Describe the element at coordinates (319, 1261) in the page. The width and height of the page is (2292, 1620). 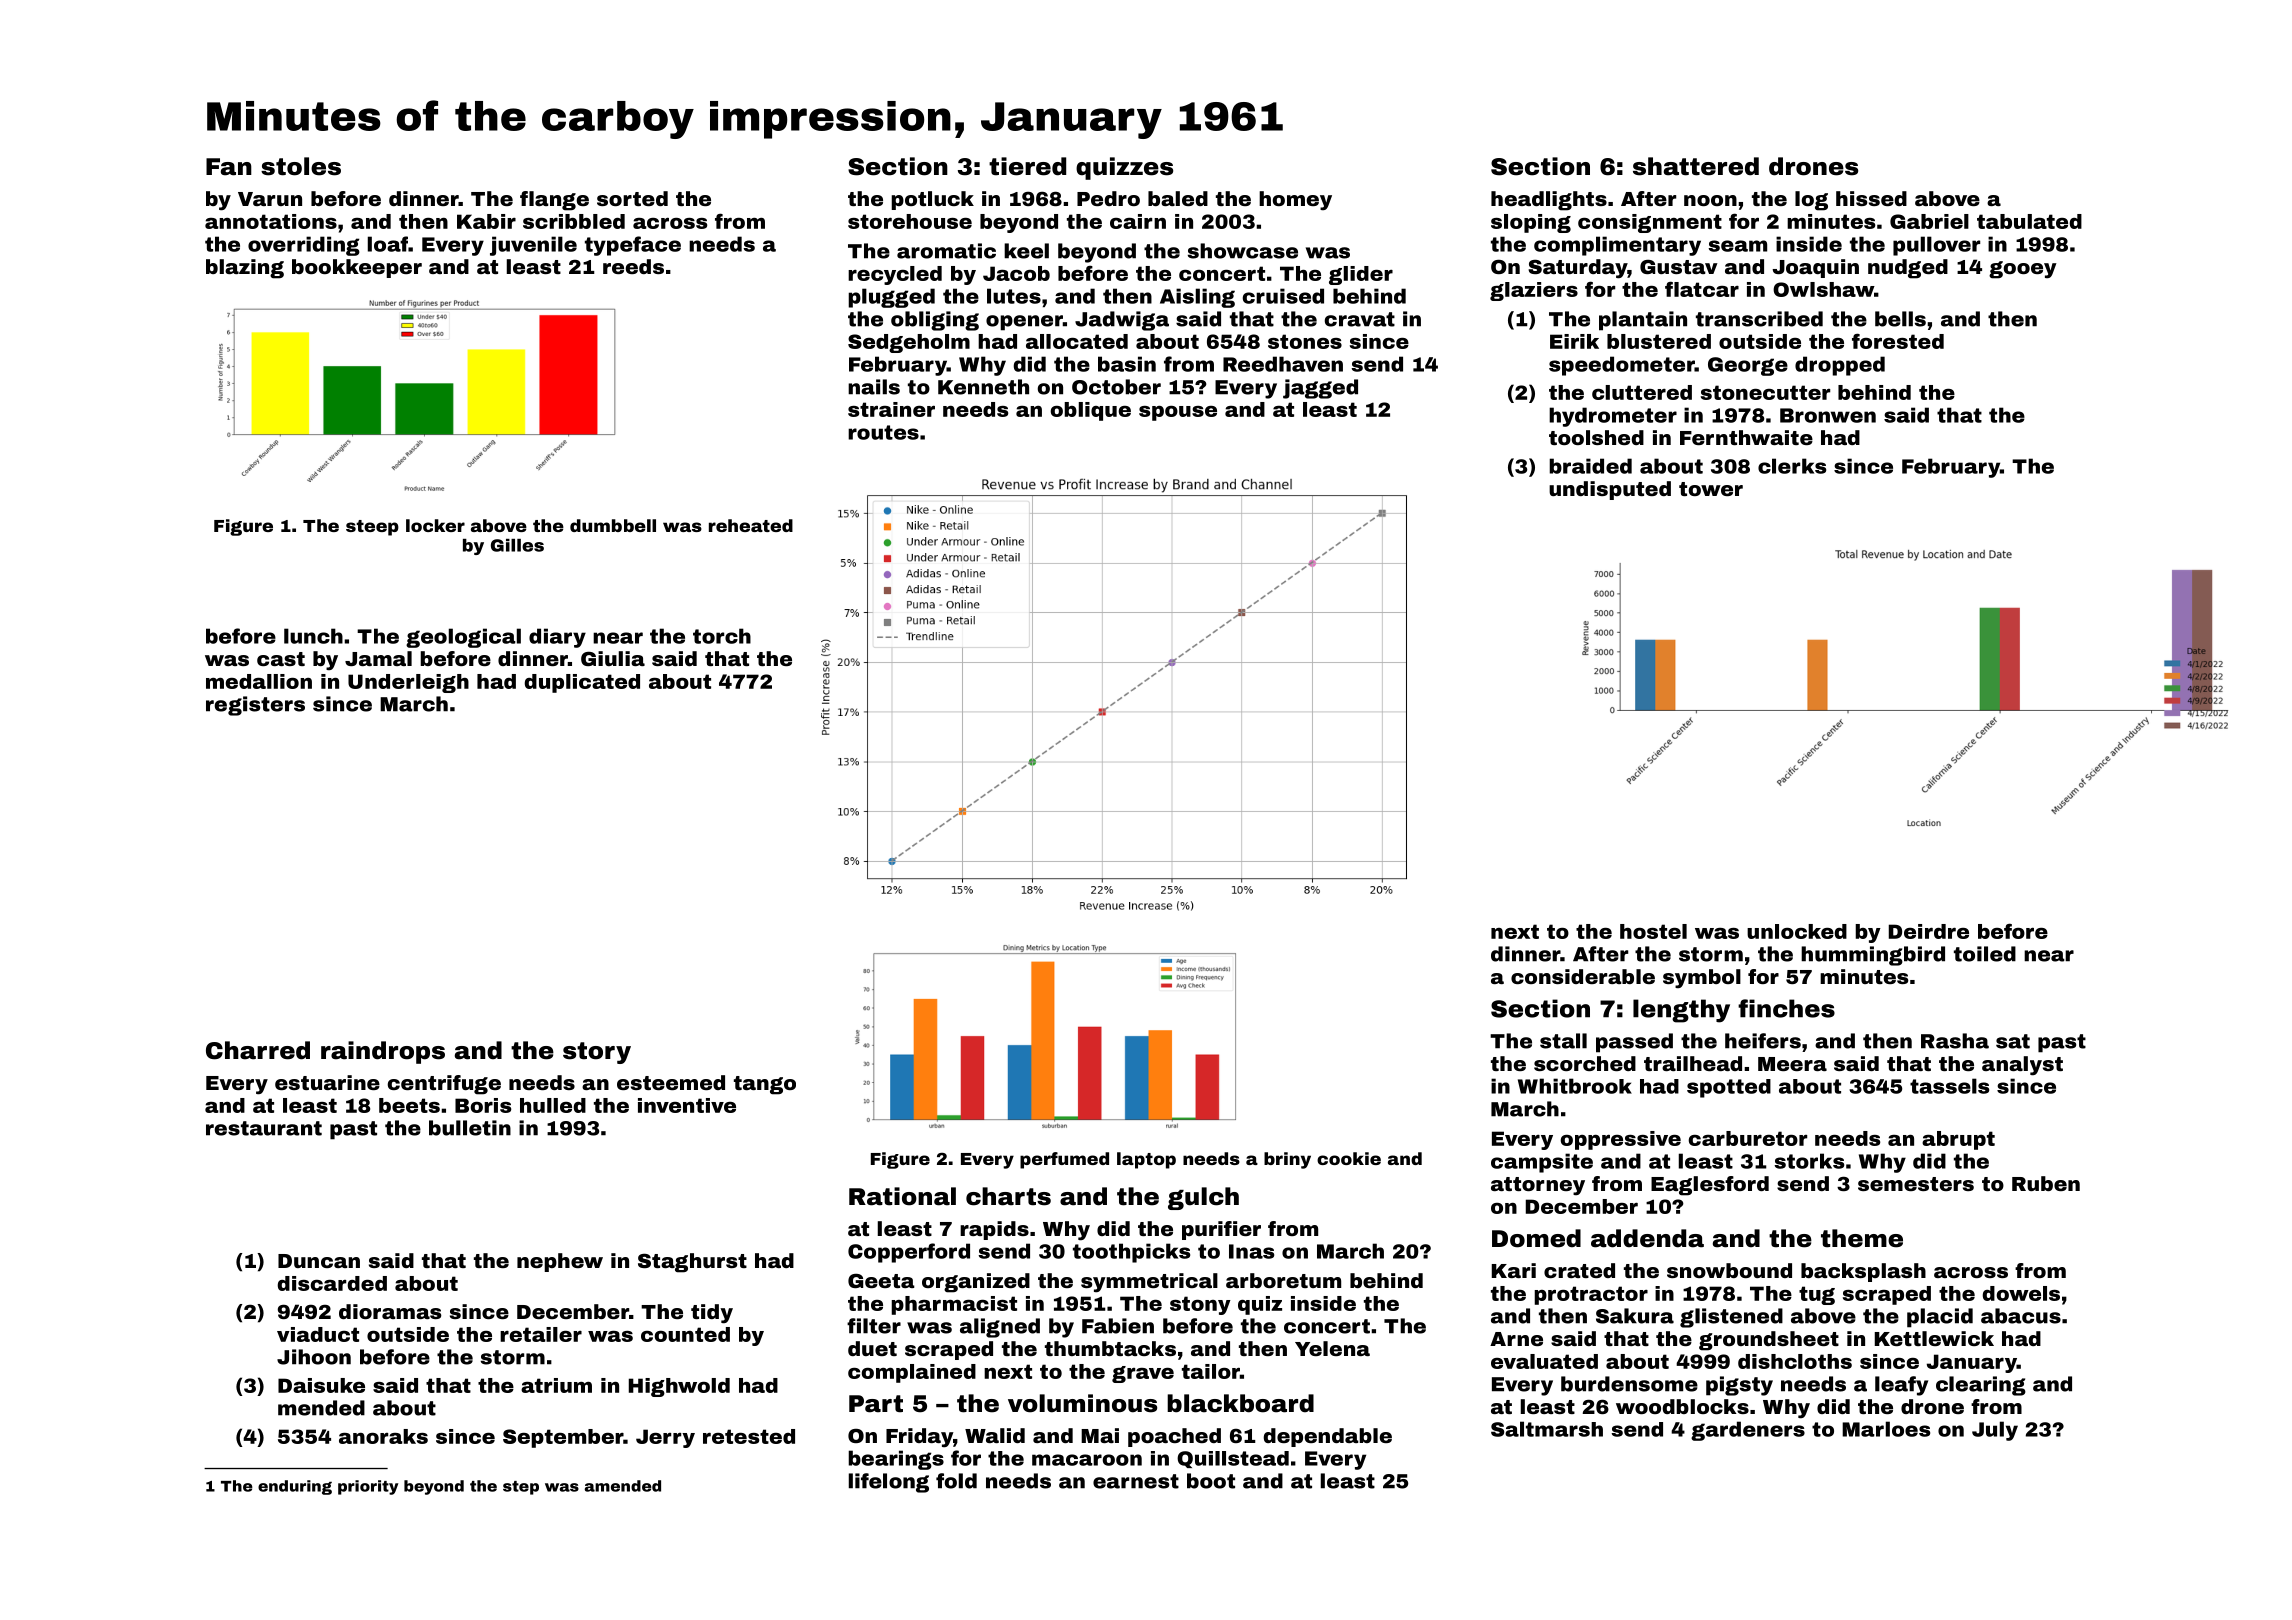
I see `Duncan` at that location.
